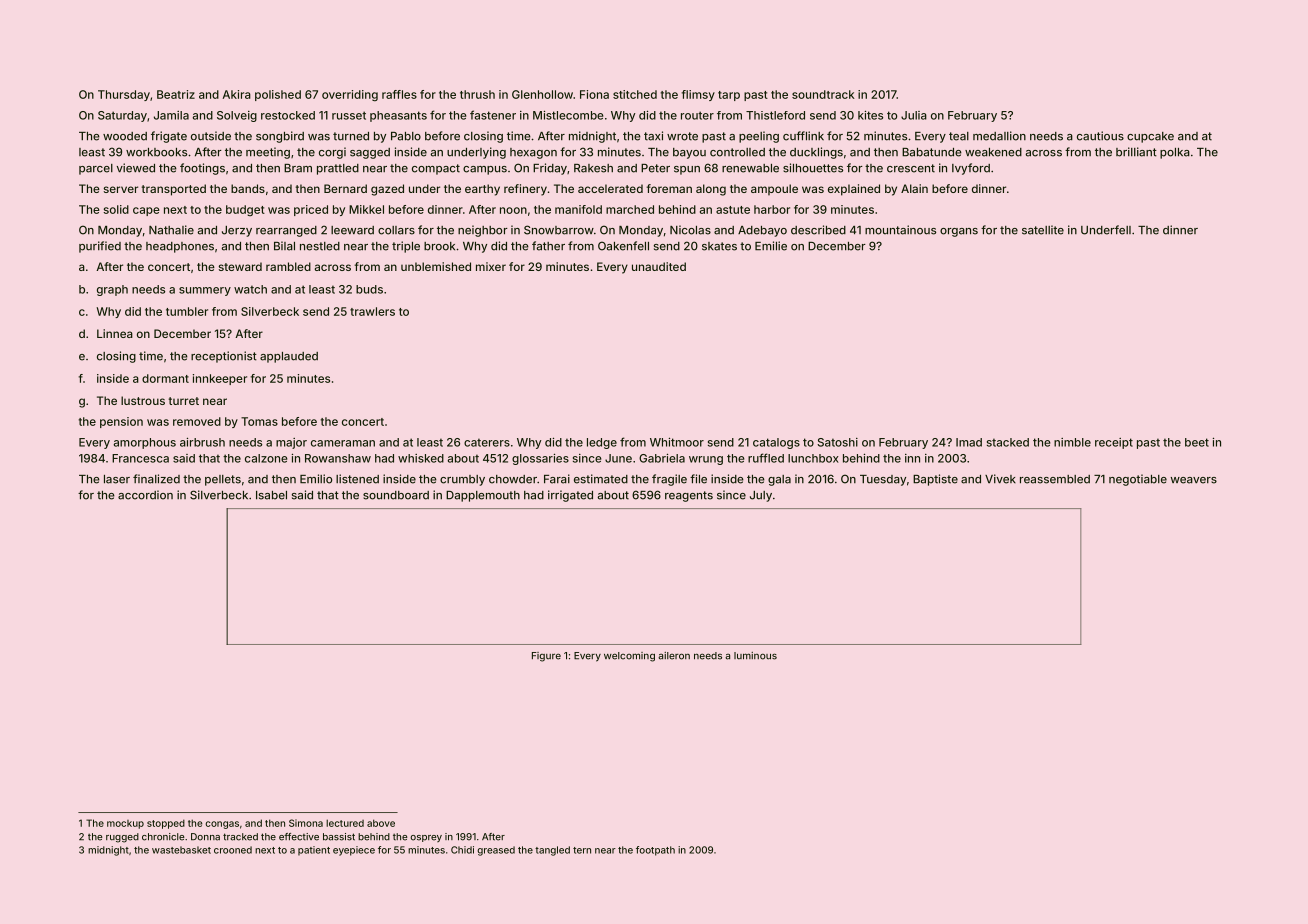  What do you see at coordinates (755, 656) in the screenshot?
I see `luminous` at bounding box center [755, 656].
